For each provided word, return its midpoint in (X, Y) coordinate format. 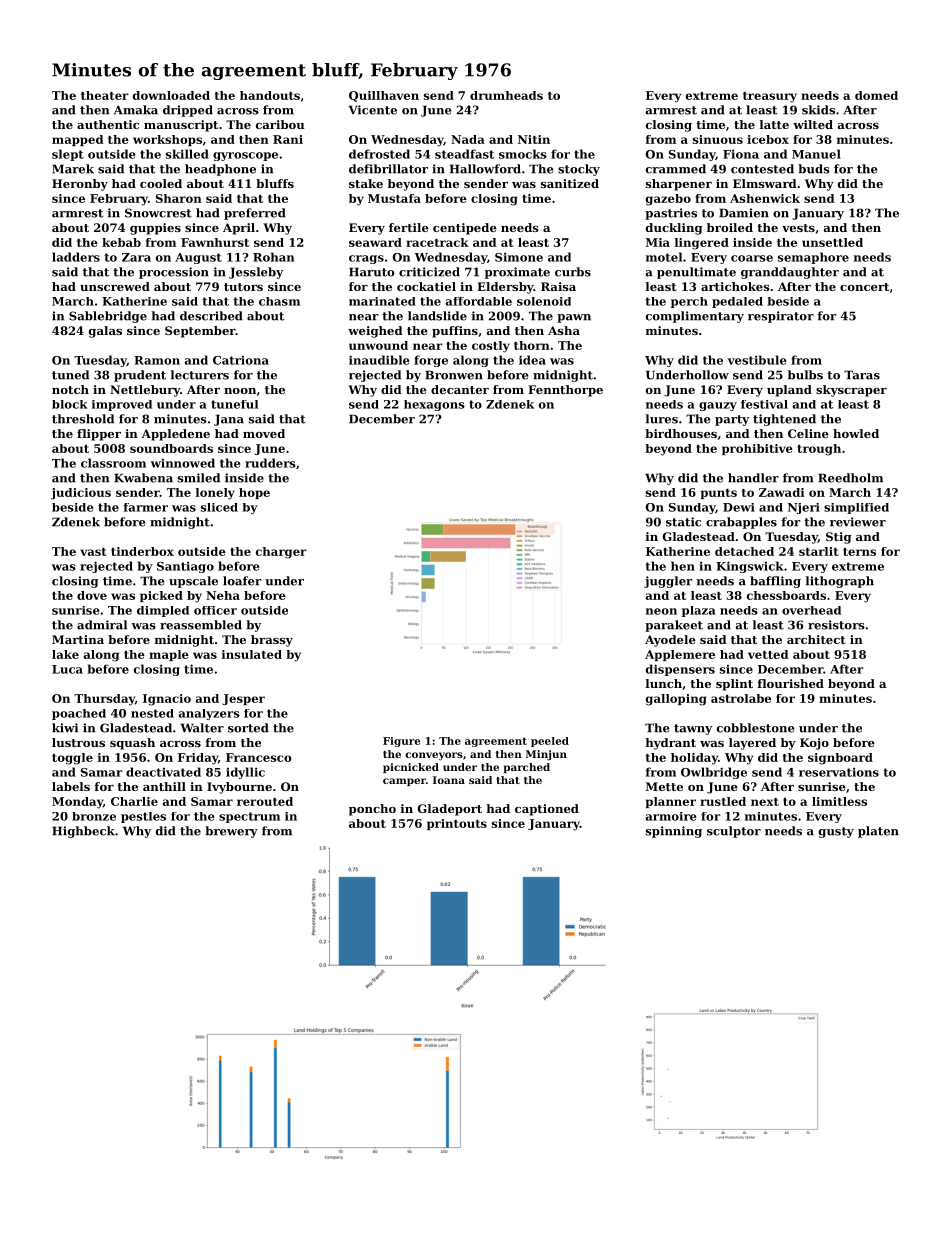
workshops (167, 140)
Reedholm (850, 478)
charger (281, 553)
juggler (668, 582)
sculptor (734, 832)
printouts (457, 824)
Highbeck (83, 832)
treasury (770, 97)
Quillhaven (384, 96)
